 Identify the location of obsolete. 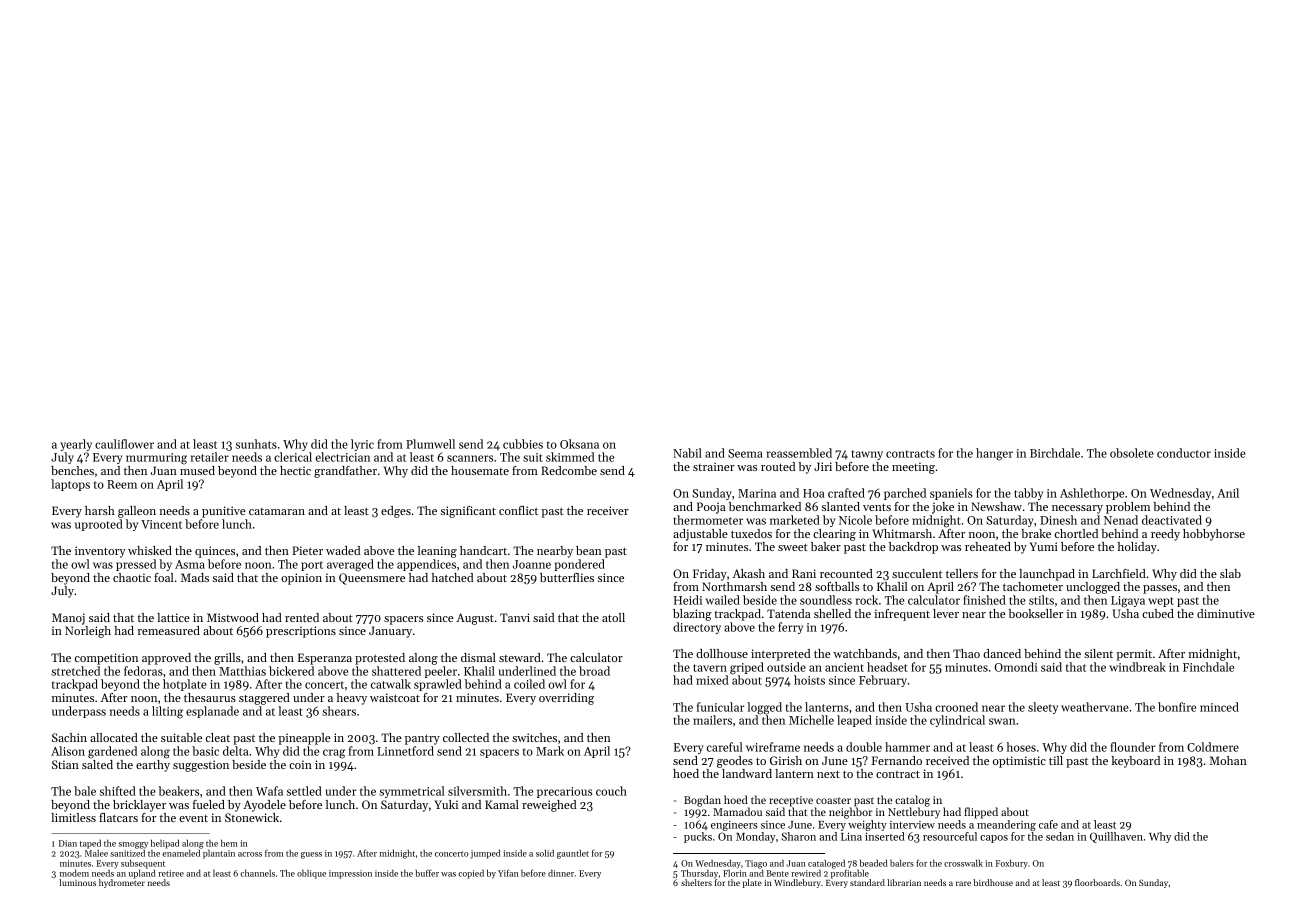
(1132, 453).
